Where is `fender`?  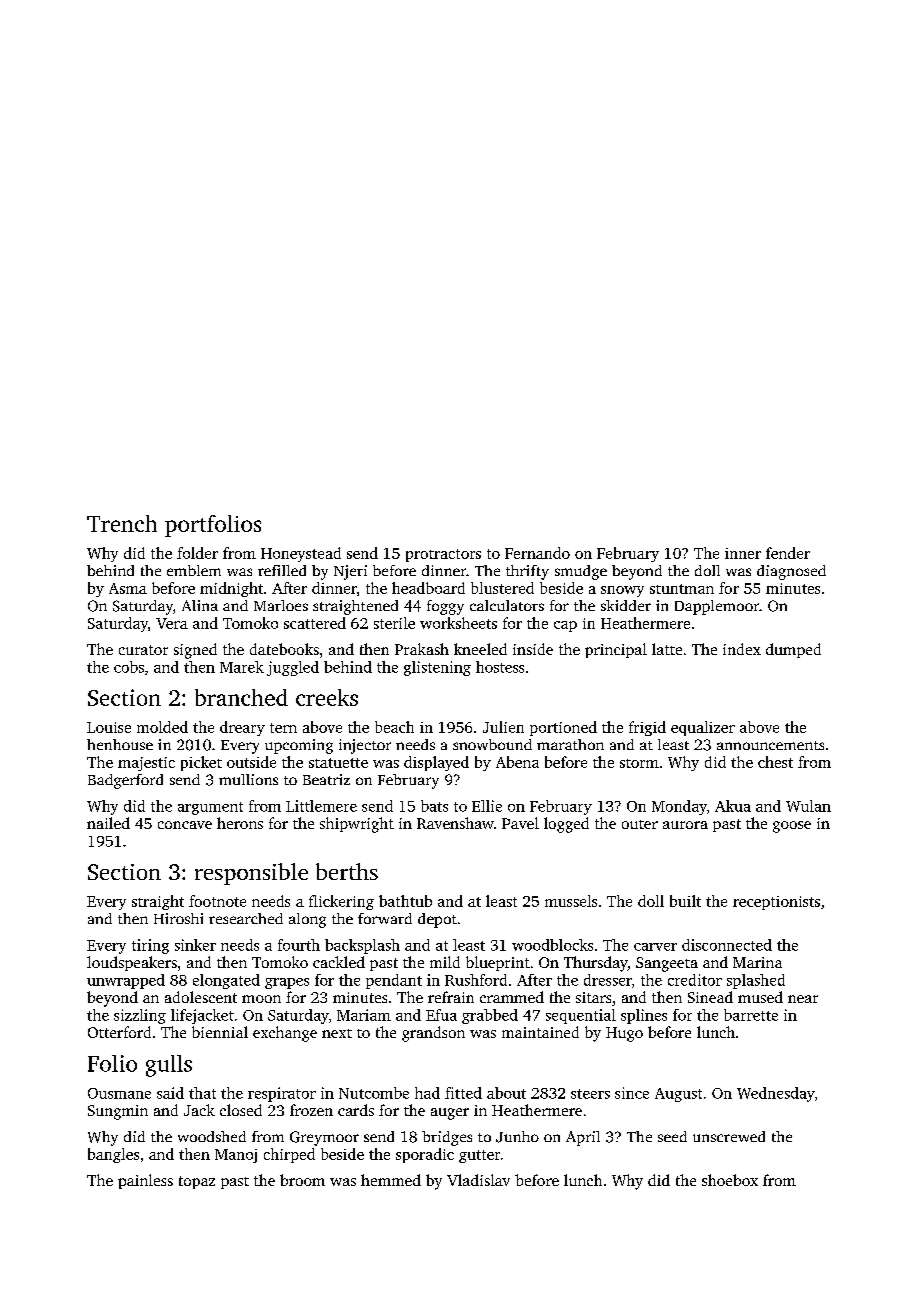
fender is located at coordinates (788, 553).
